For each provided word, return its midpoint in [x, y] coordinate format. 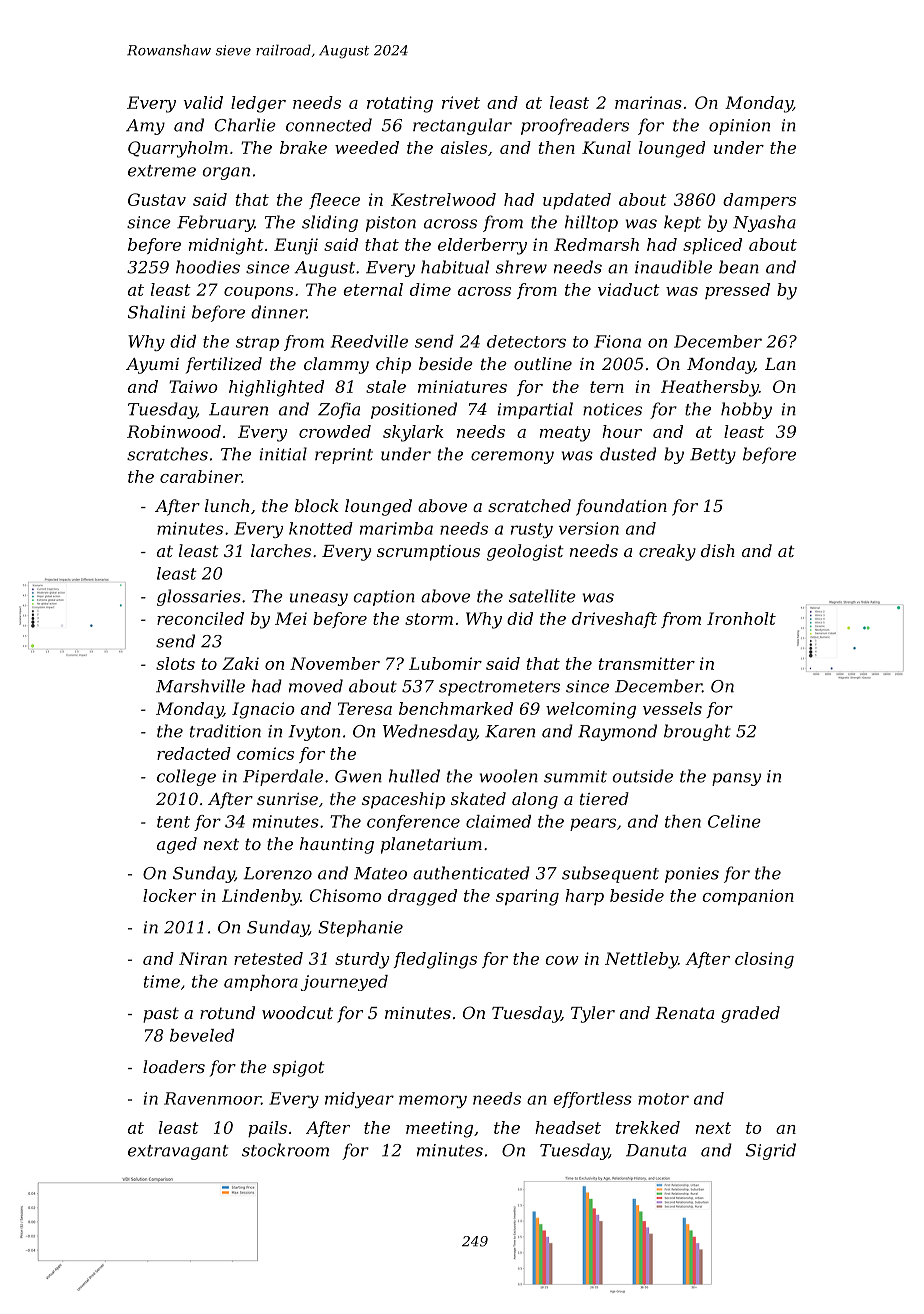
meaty [565, 434]
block [317, 505]
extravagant [178, 1152]
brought [697, 732]
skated [478, 798]
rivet [461, 102]
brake [303, 147]
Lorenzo [278, 873]
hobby [746, 410]
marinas [648, 102]
